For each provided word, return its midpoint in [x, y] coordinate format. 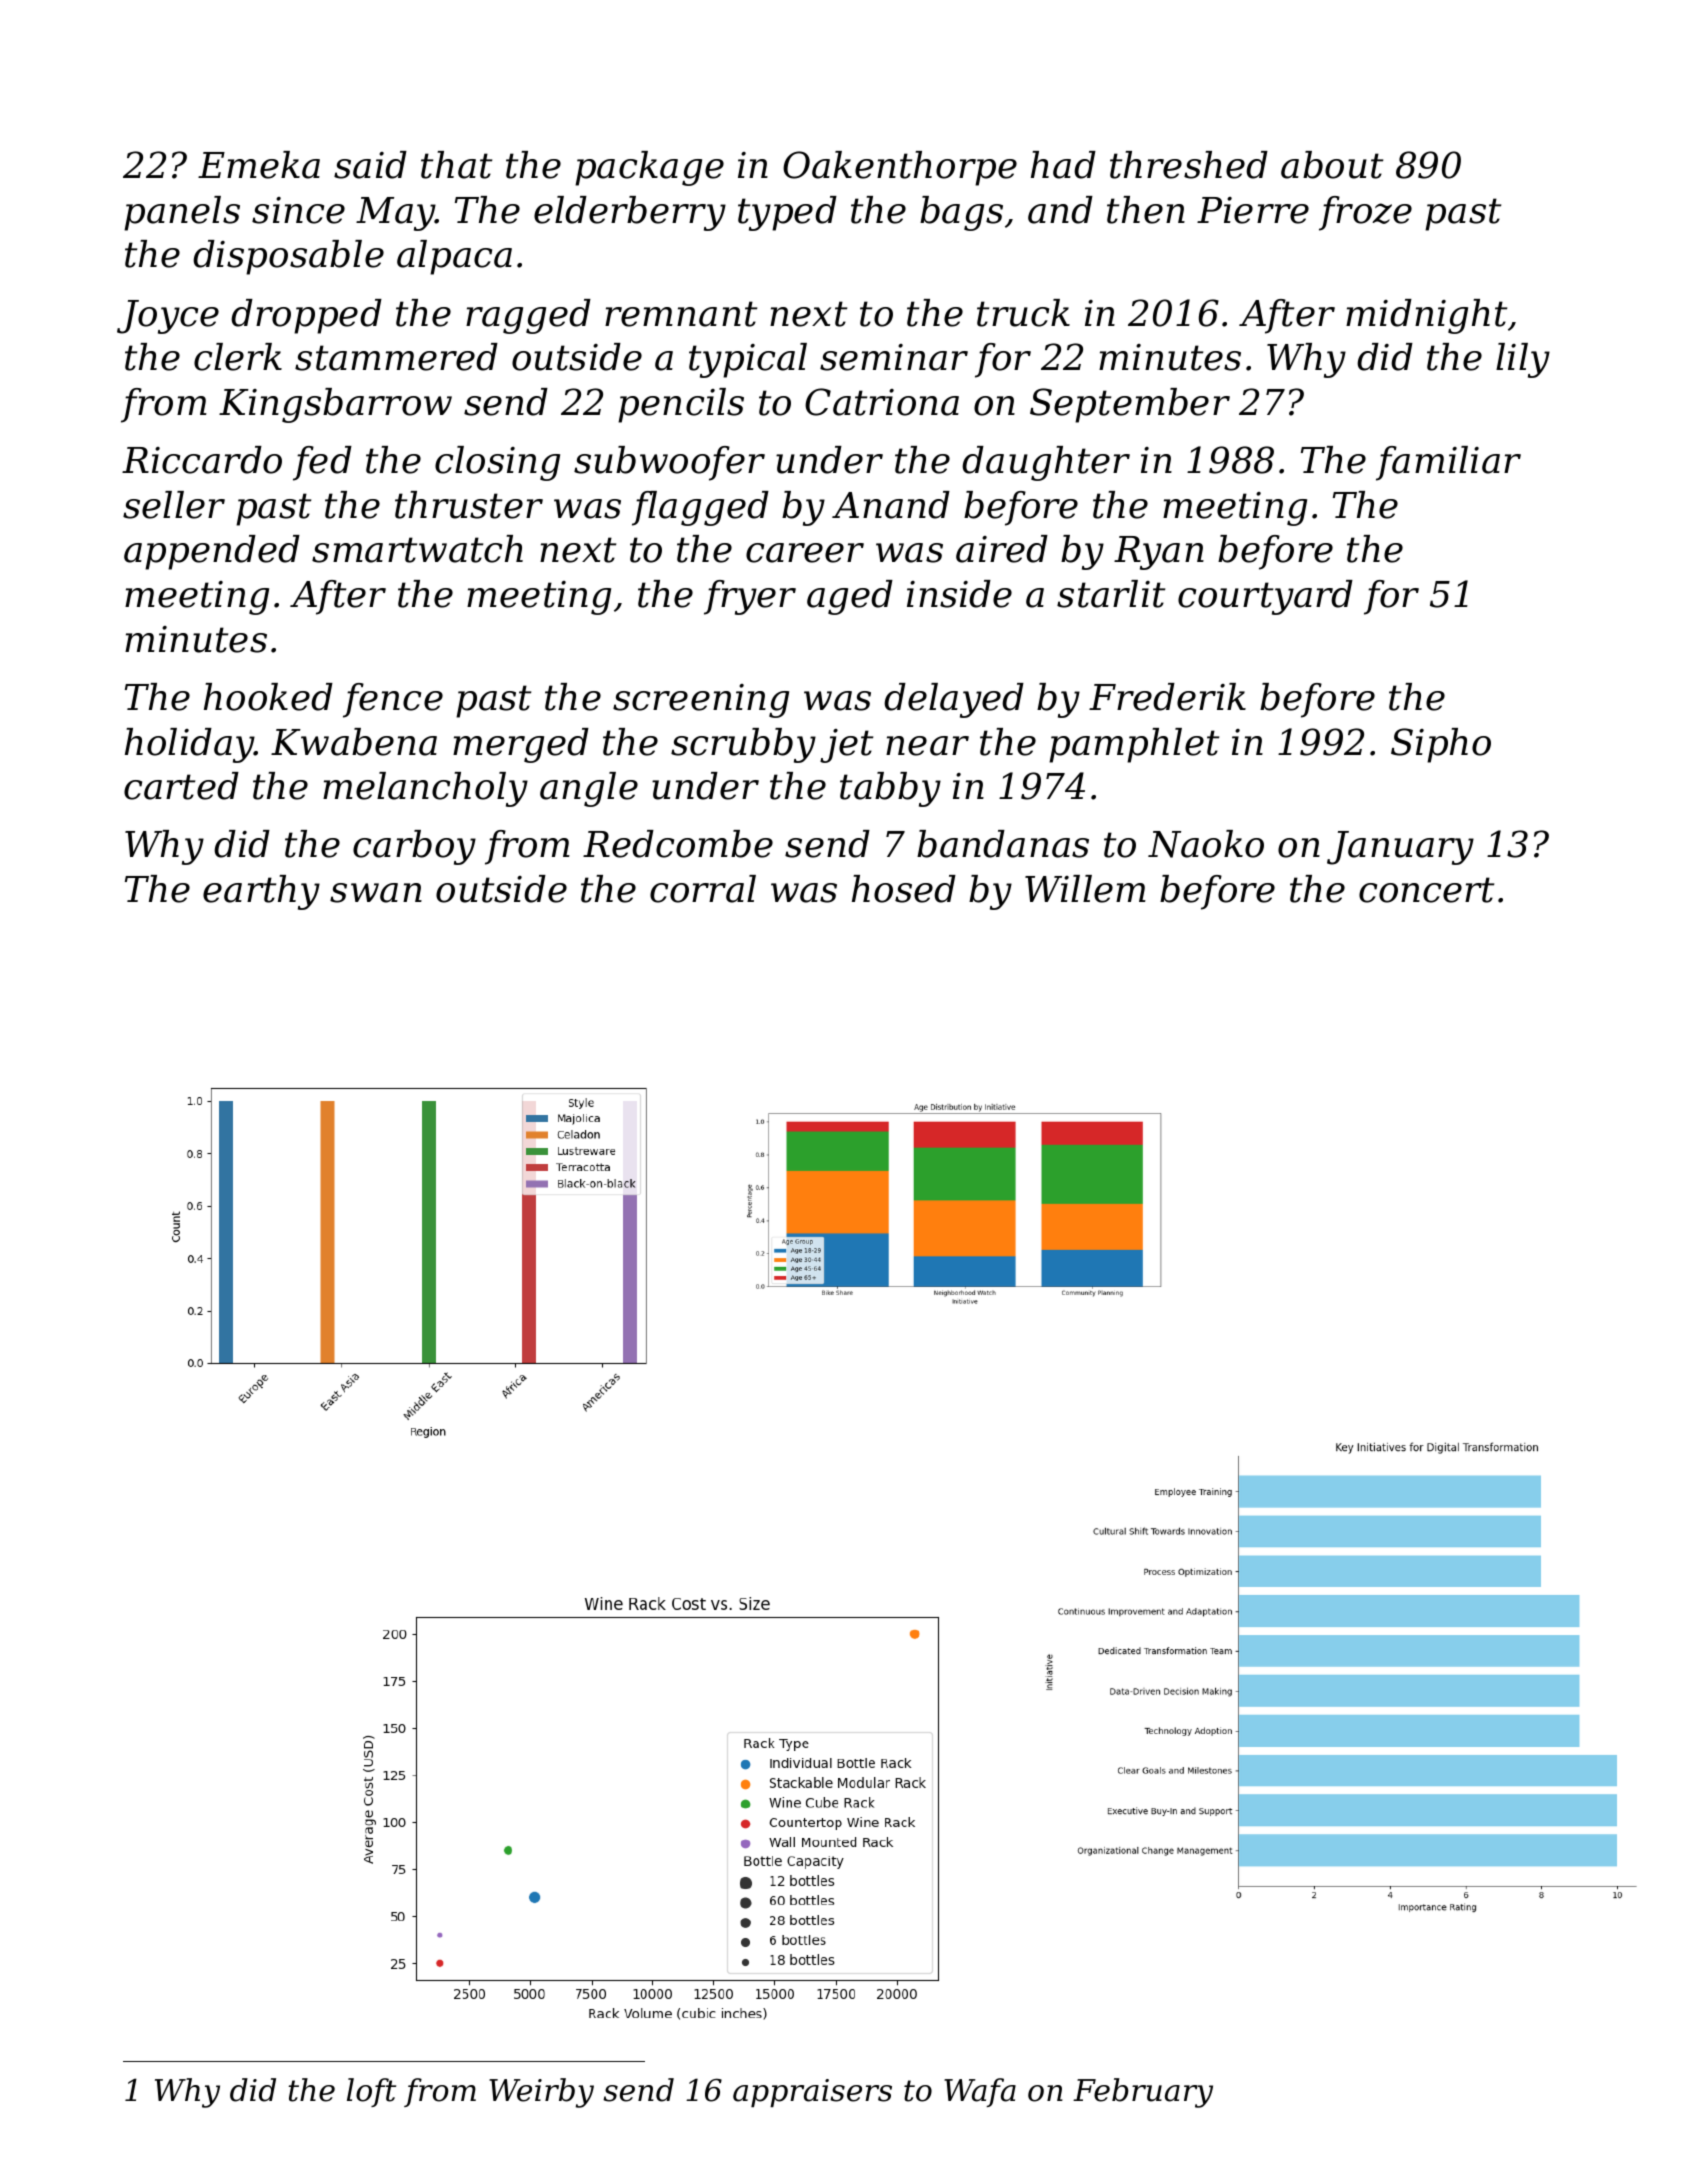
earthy [261, 892]
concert [1426, 890]
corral [703, 889]
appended [212, 552]
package [649, 168]
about [1332, 165]
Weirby [541, 2093]
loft [371, 2092]
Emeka [259, 165]
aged [850, 597]
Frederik [1167, 697]
